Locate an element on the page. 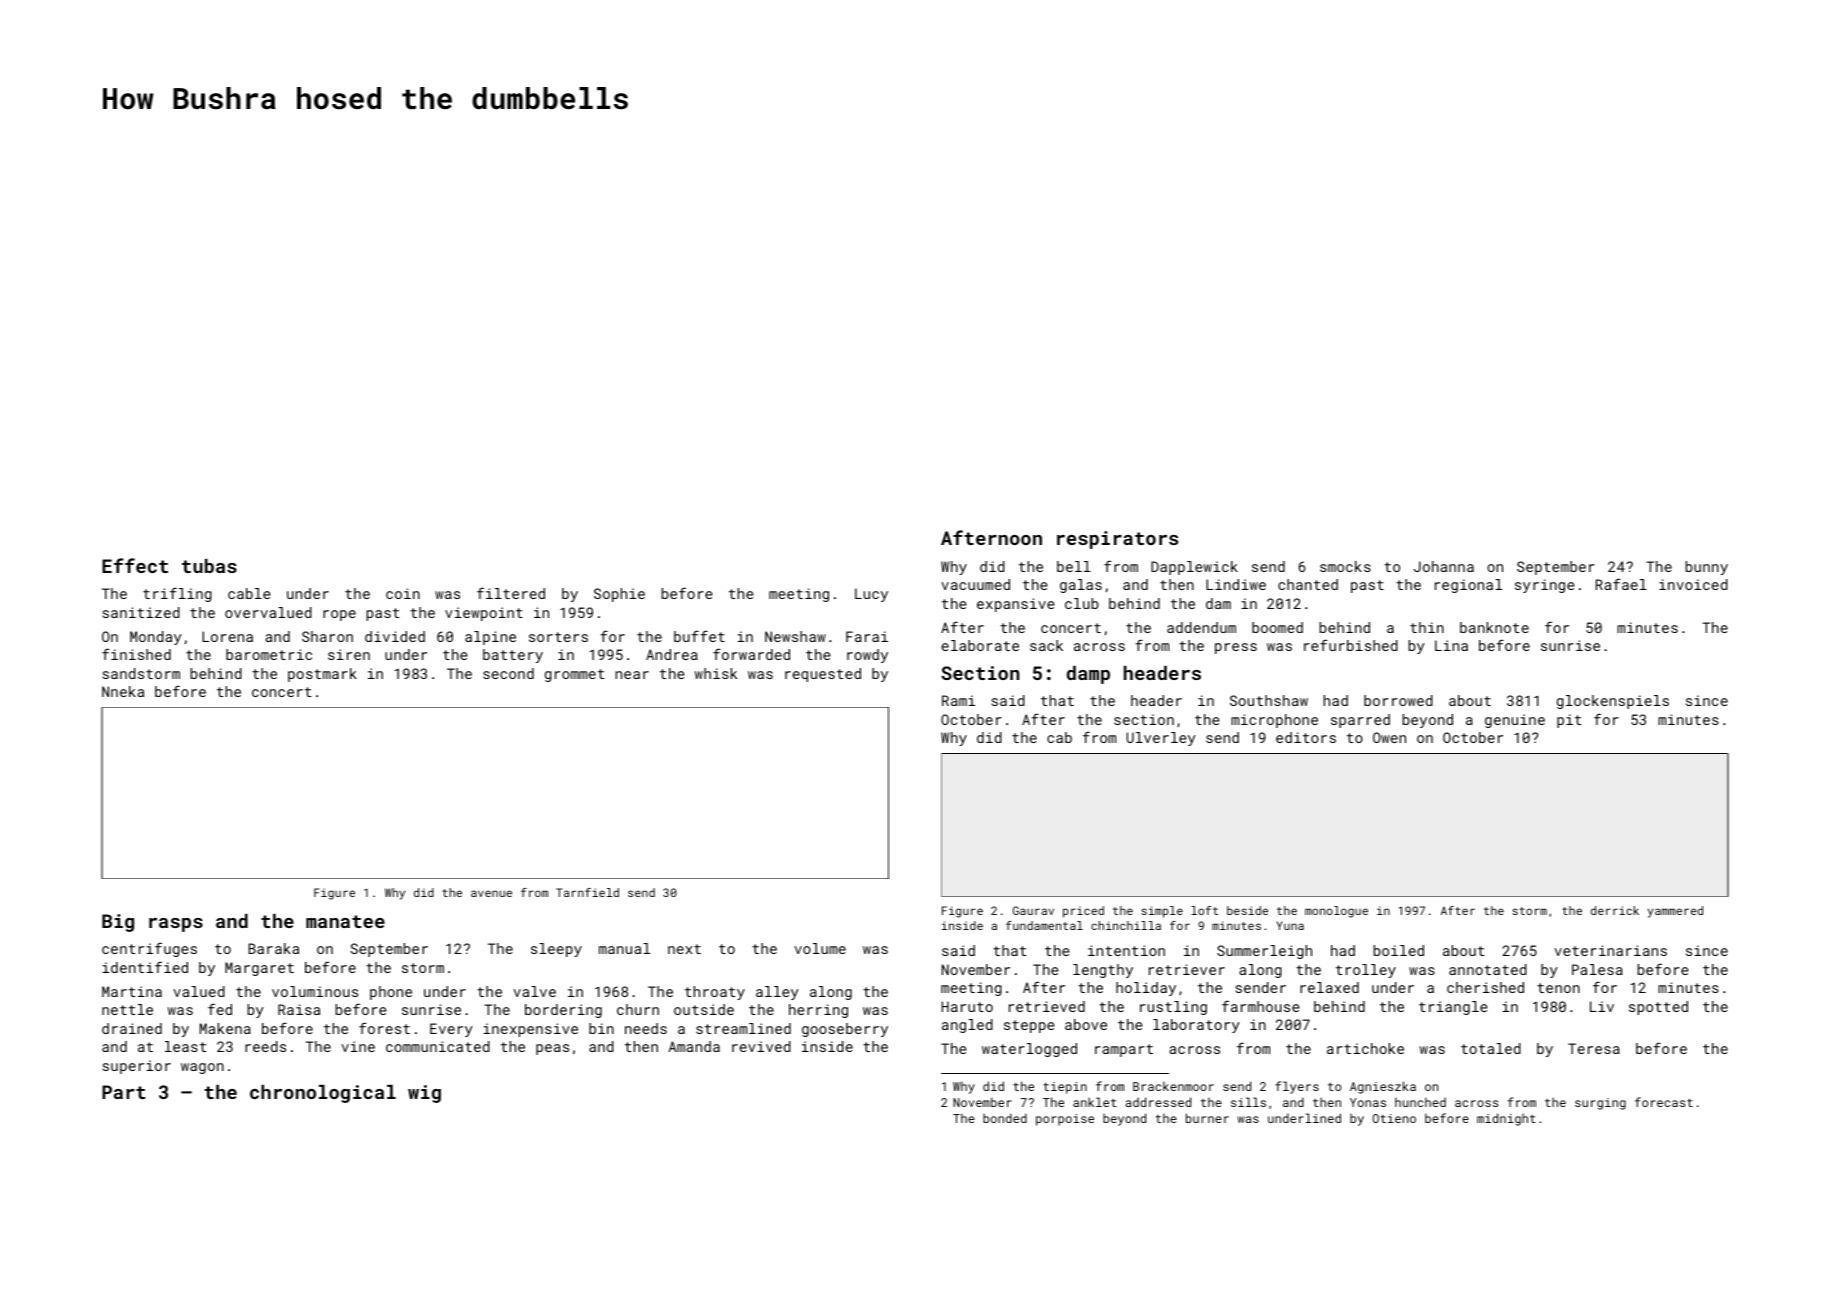 Image resolution: width=1830 pixels, height=1294 pixels. Ulverley is located at coordinates (1161, 739).
